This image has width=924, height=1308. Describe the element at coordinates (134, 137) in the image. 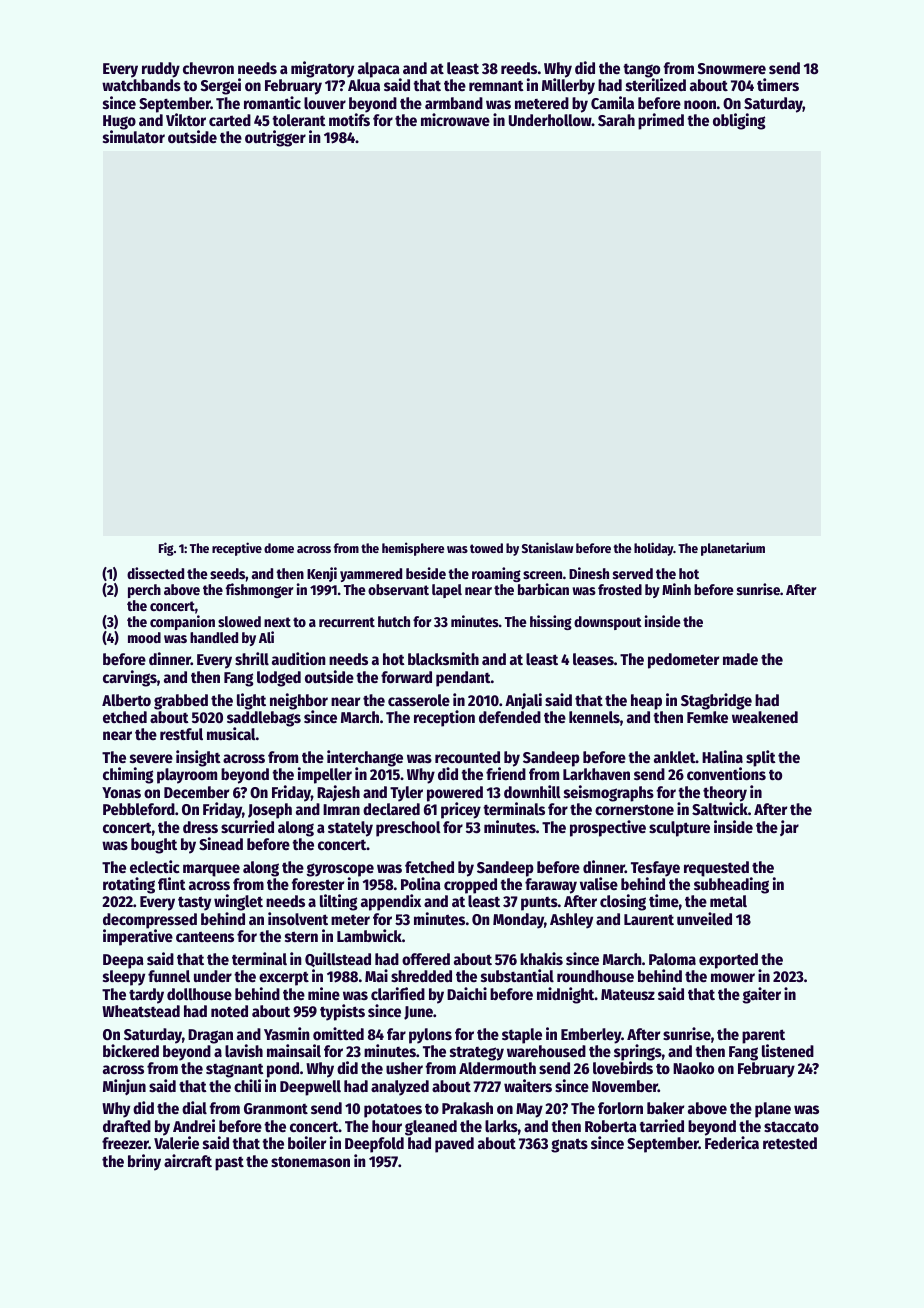

I see `simulator` at that location.
